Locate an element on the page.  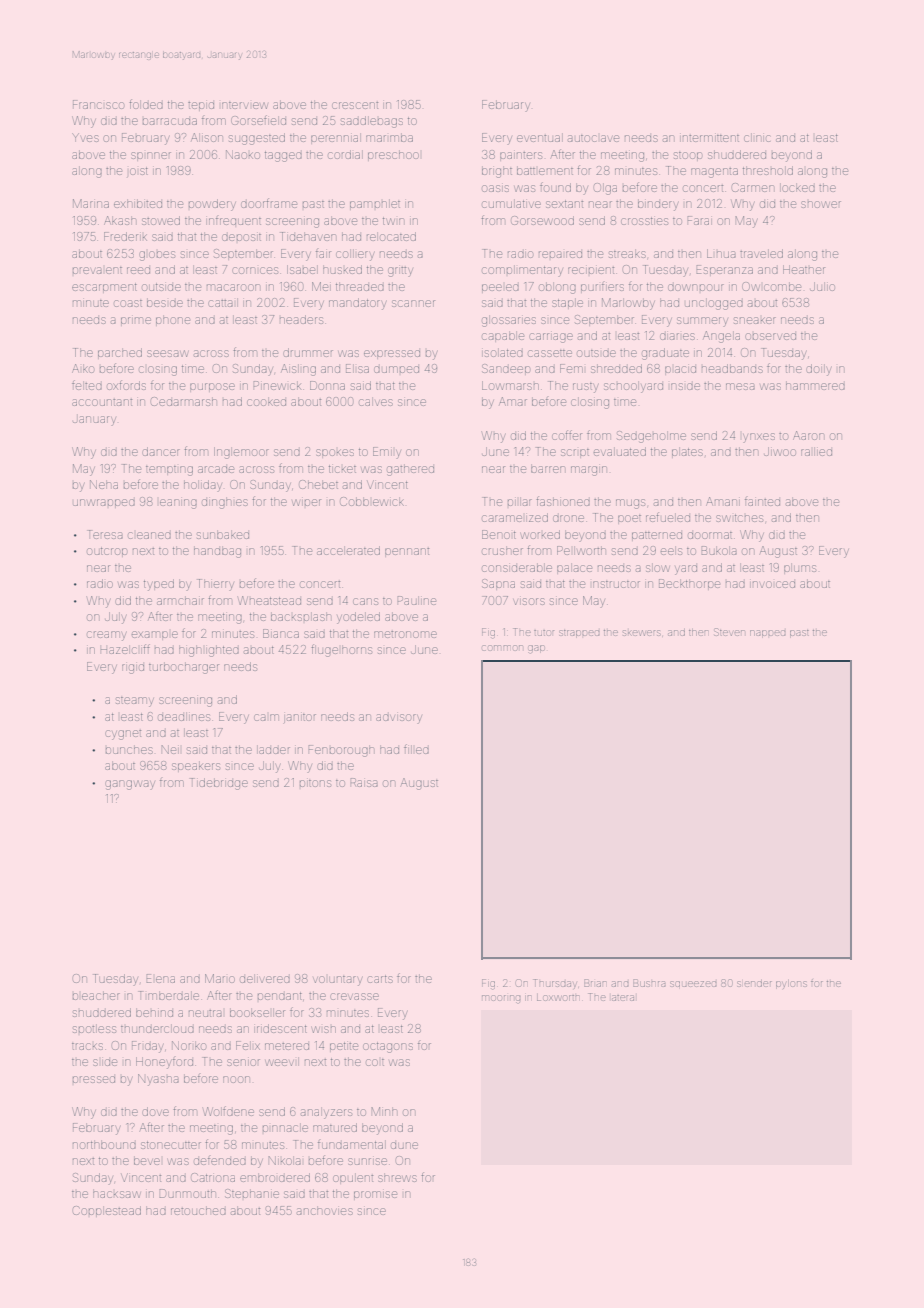
Raisa is located at coordinates (364, 782).
